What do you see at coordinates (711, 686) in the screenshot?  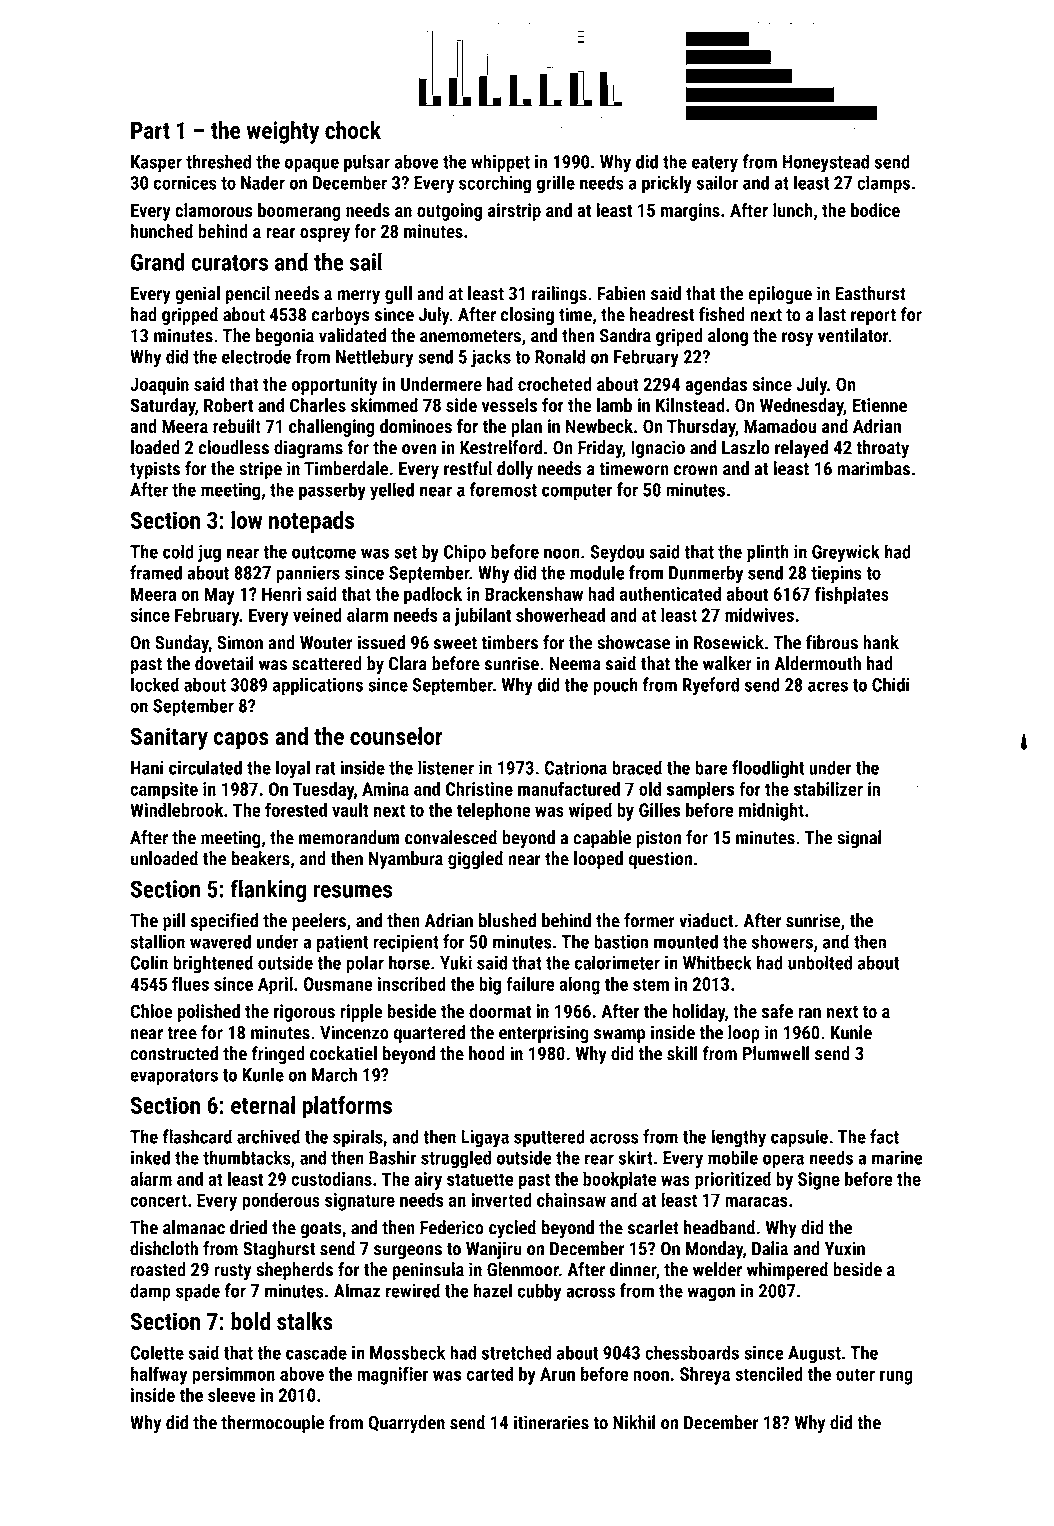 I see `Ryeford` at bounding box center [711, 686].
